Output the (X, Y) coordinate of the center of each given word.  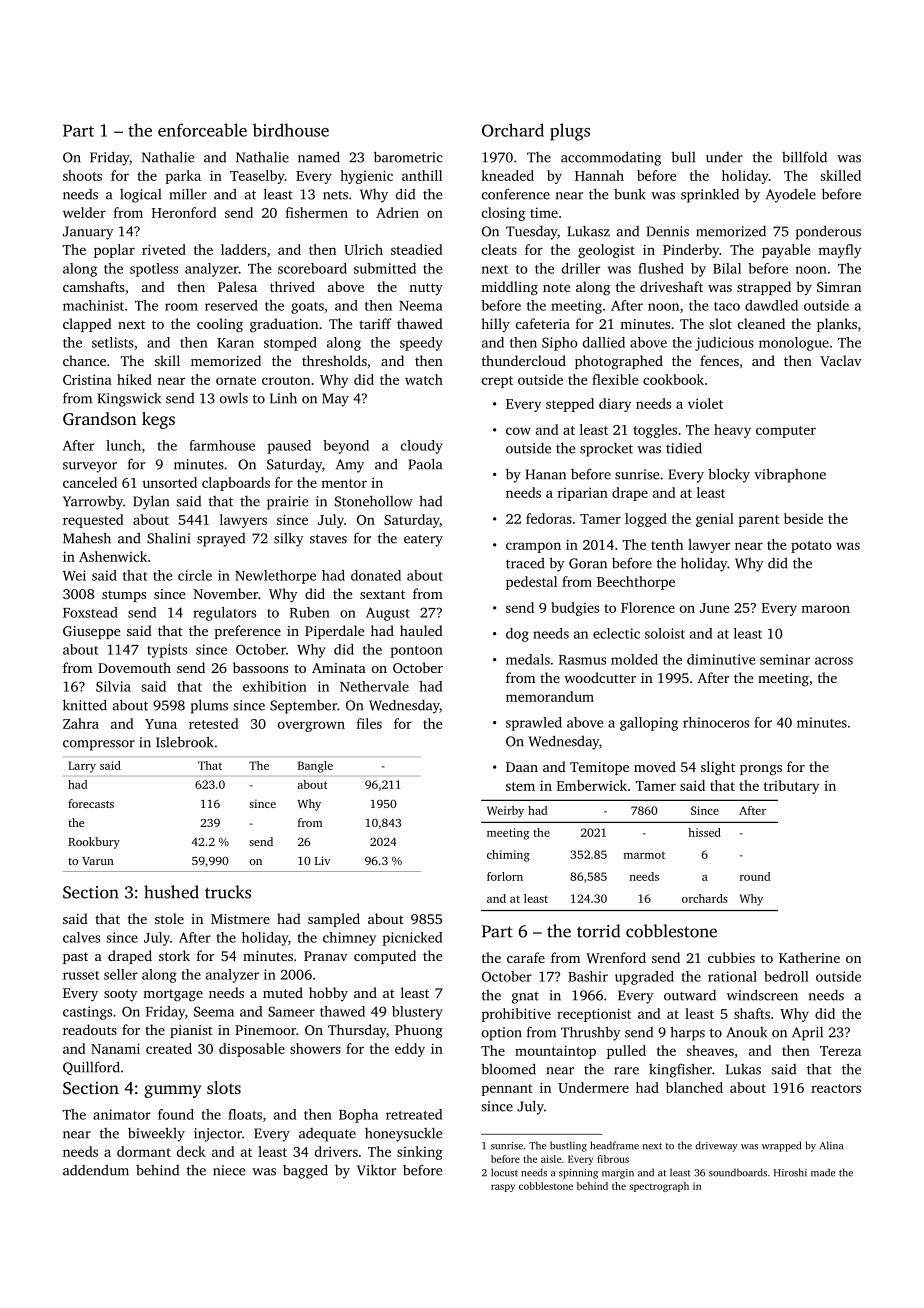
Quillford (91, 1068)
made (823, 1172)
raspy (503, 1188)
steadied (417, 249)
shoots (82, 175)
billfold (804, 157)
